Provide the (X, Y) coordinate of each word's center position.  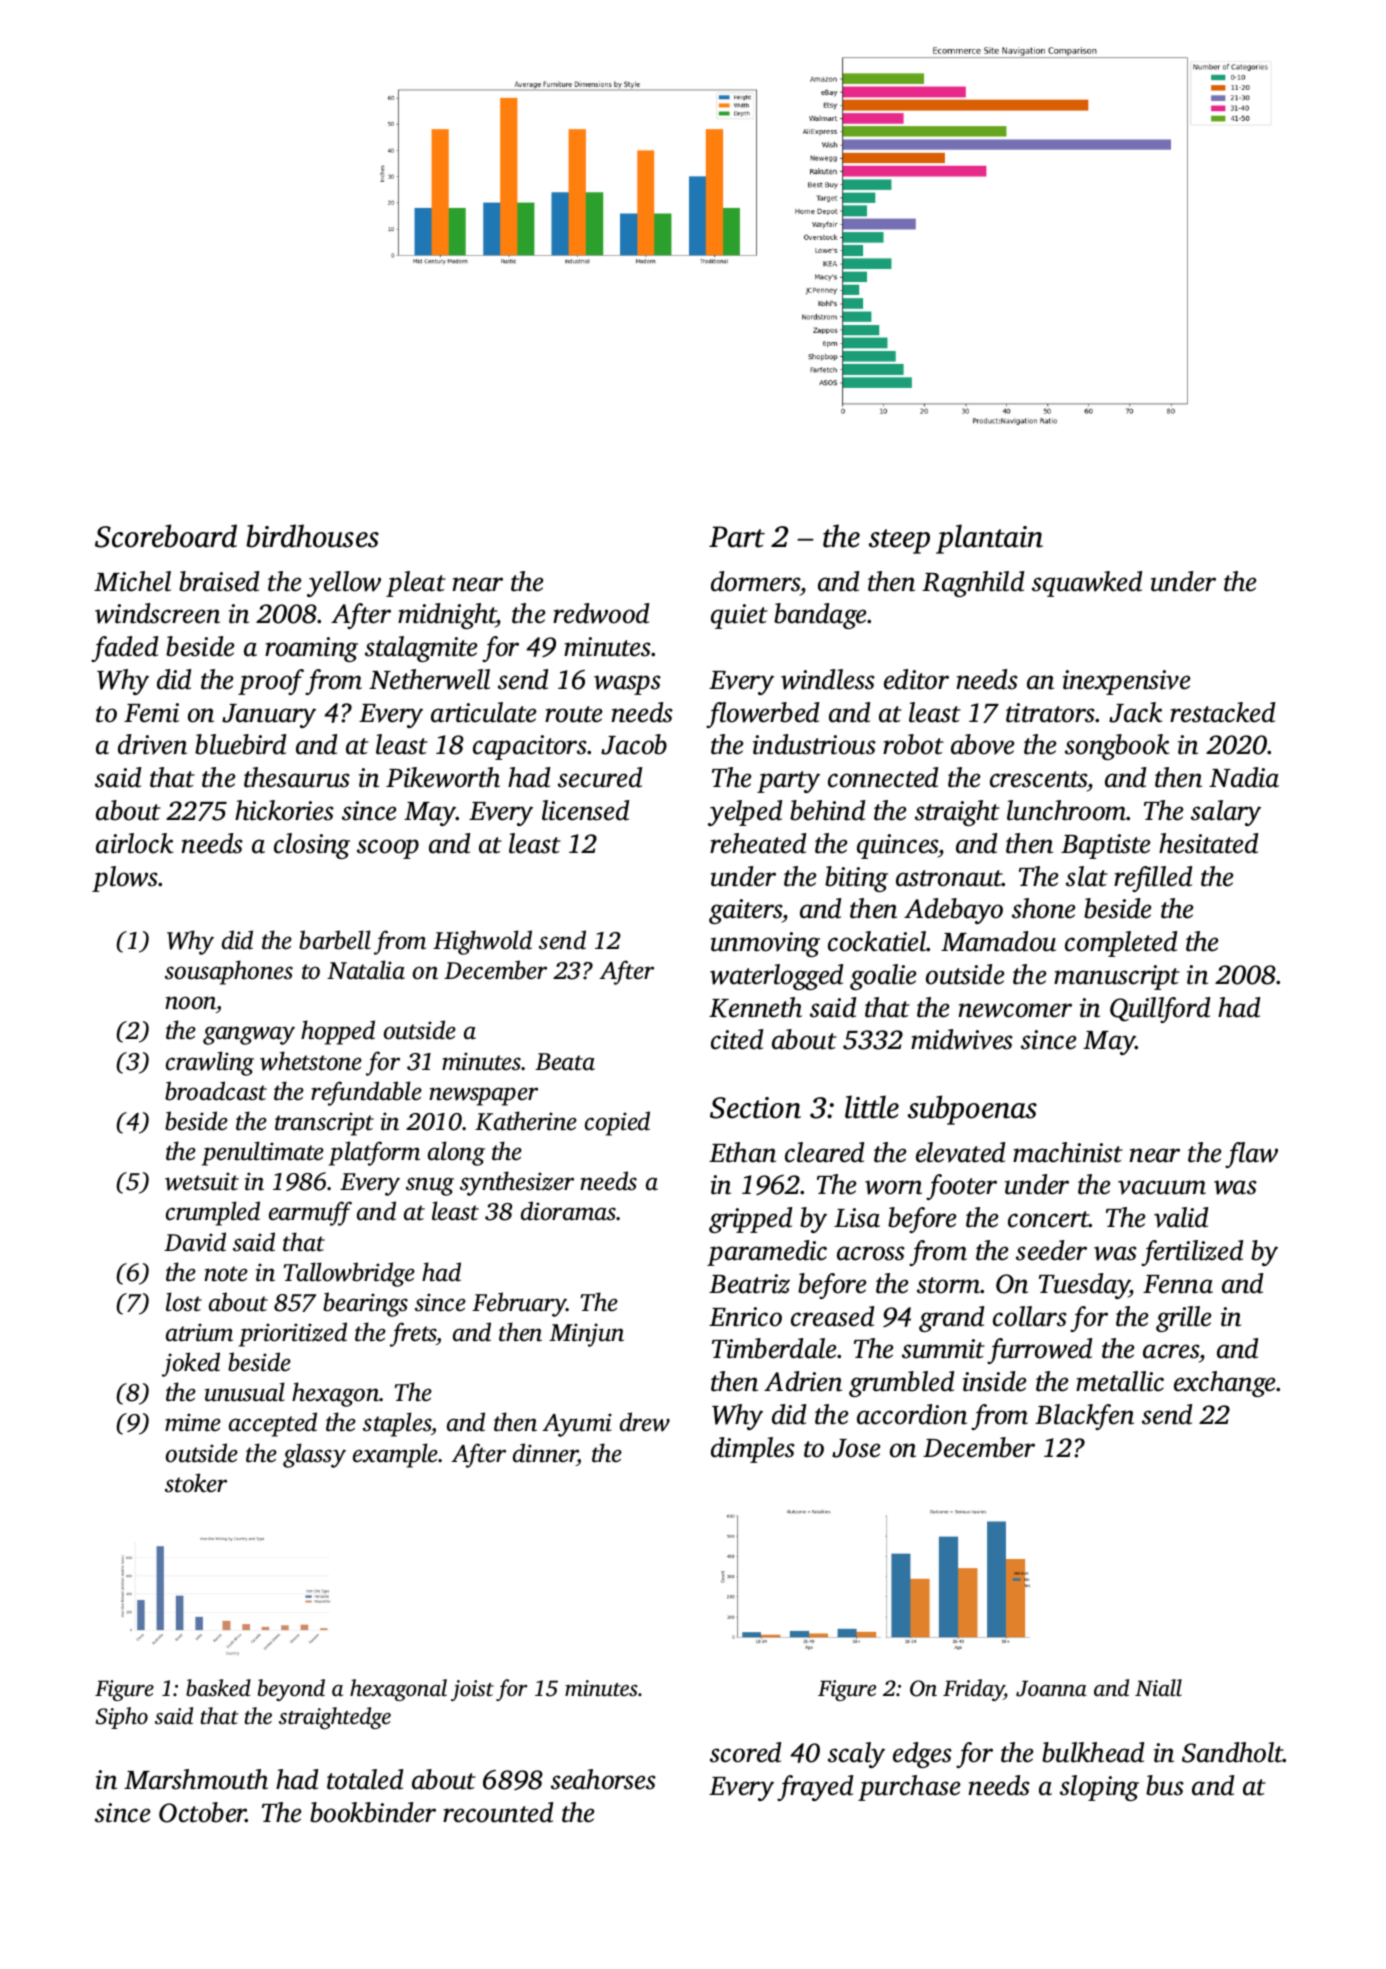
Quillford (1160, 1010)
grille (1184, 1319)
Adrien (803, 1381)
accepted (273, 1424)
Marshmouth (196, 1779)
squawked (1087, 584)
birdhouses (312, 536)
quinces (898, 846)
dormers (756, 581)
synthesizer (517, 1183)
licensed (585, 810)
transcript (324, 1124)
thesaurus (297, 777)
